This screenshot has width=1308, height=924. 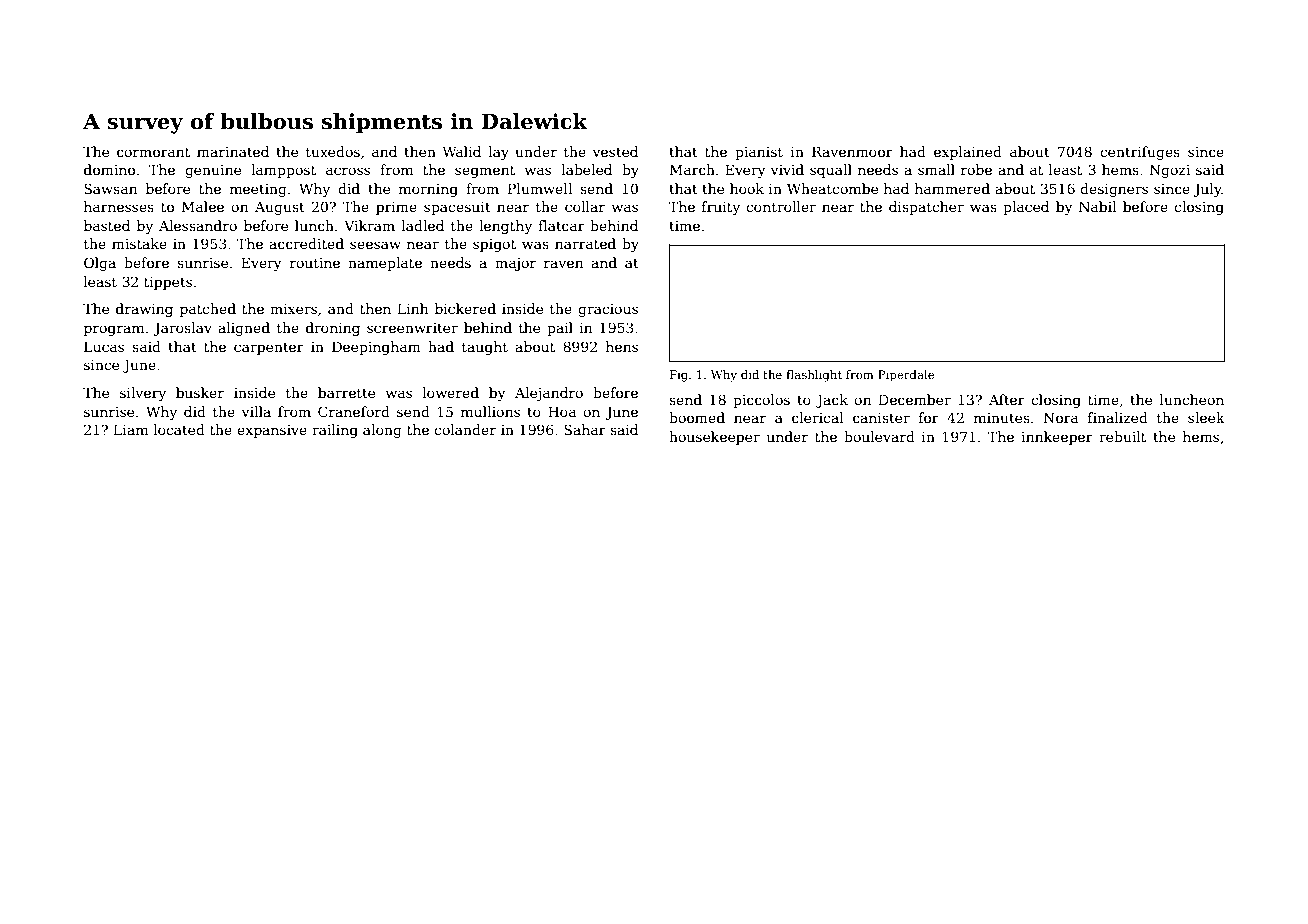 I want to click on located, so click(x=179, y=429).
